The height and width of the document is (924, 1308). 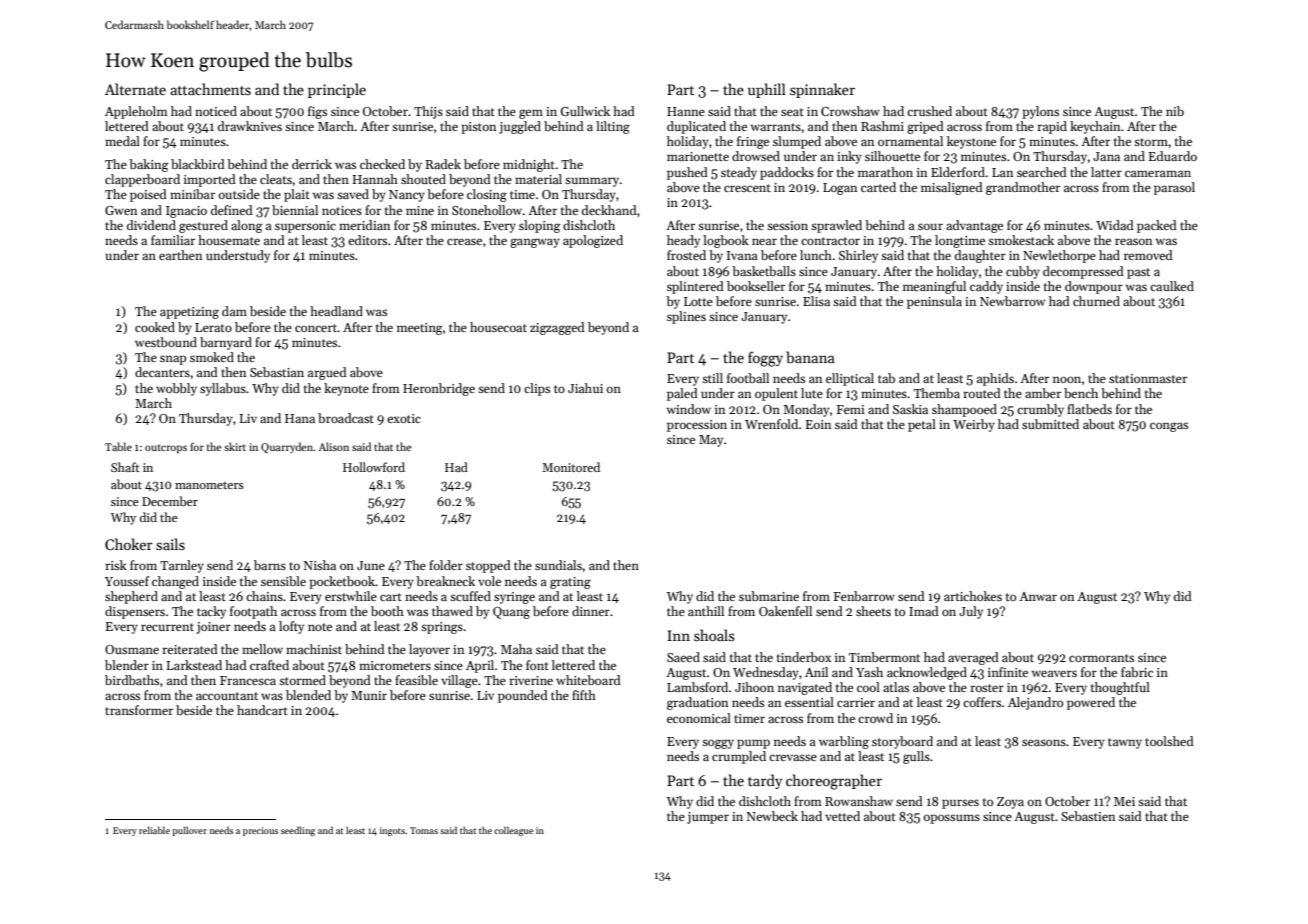 What do you see at coordinates (154, 830) in the document?
I see `reliable` at bounding box center [154, 830].
